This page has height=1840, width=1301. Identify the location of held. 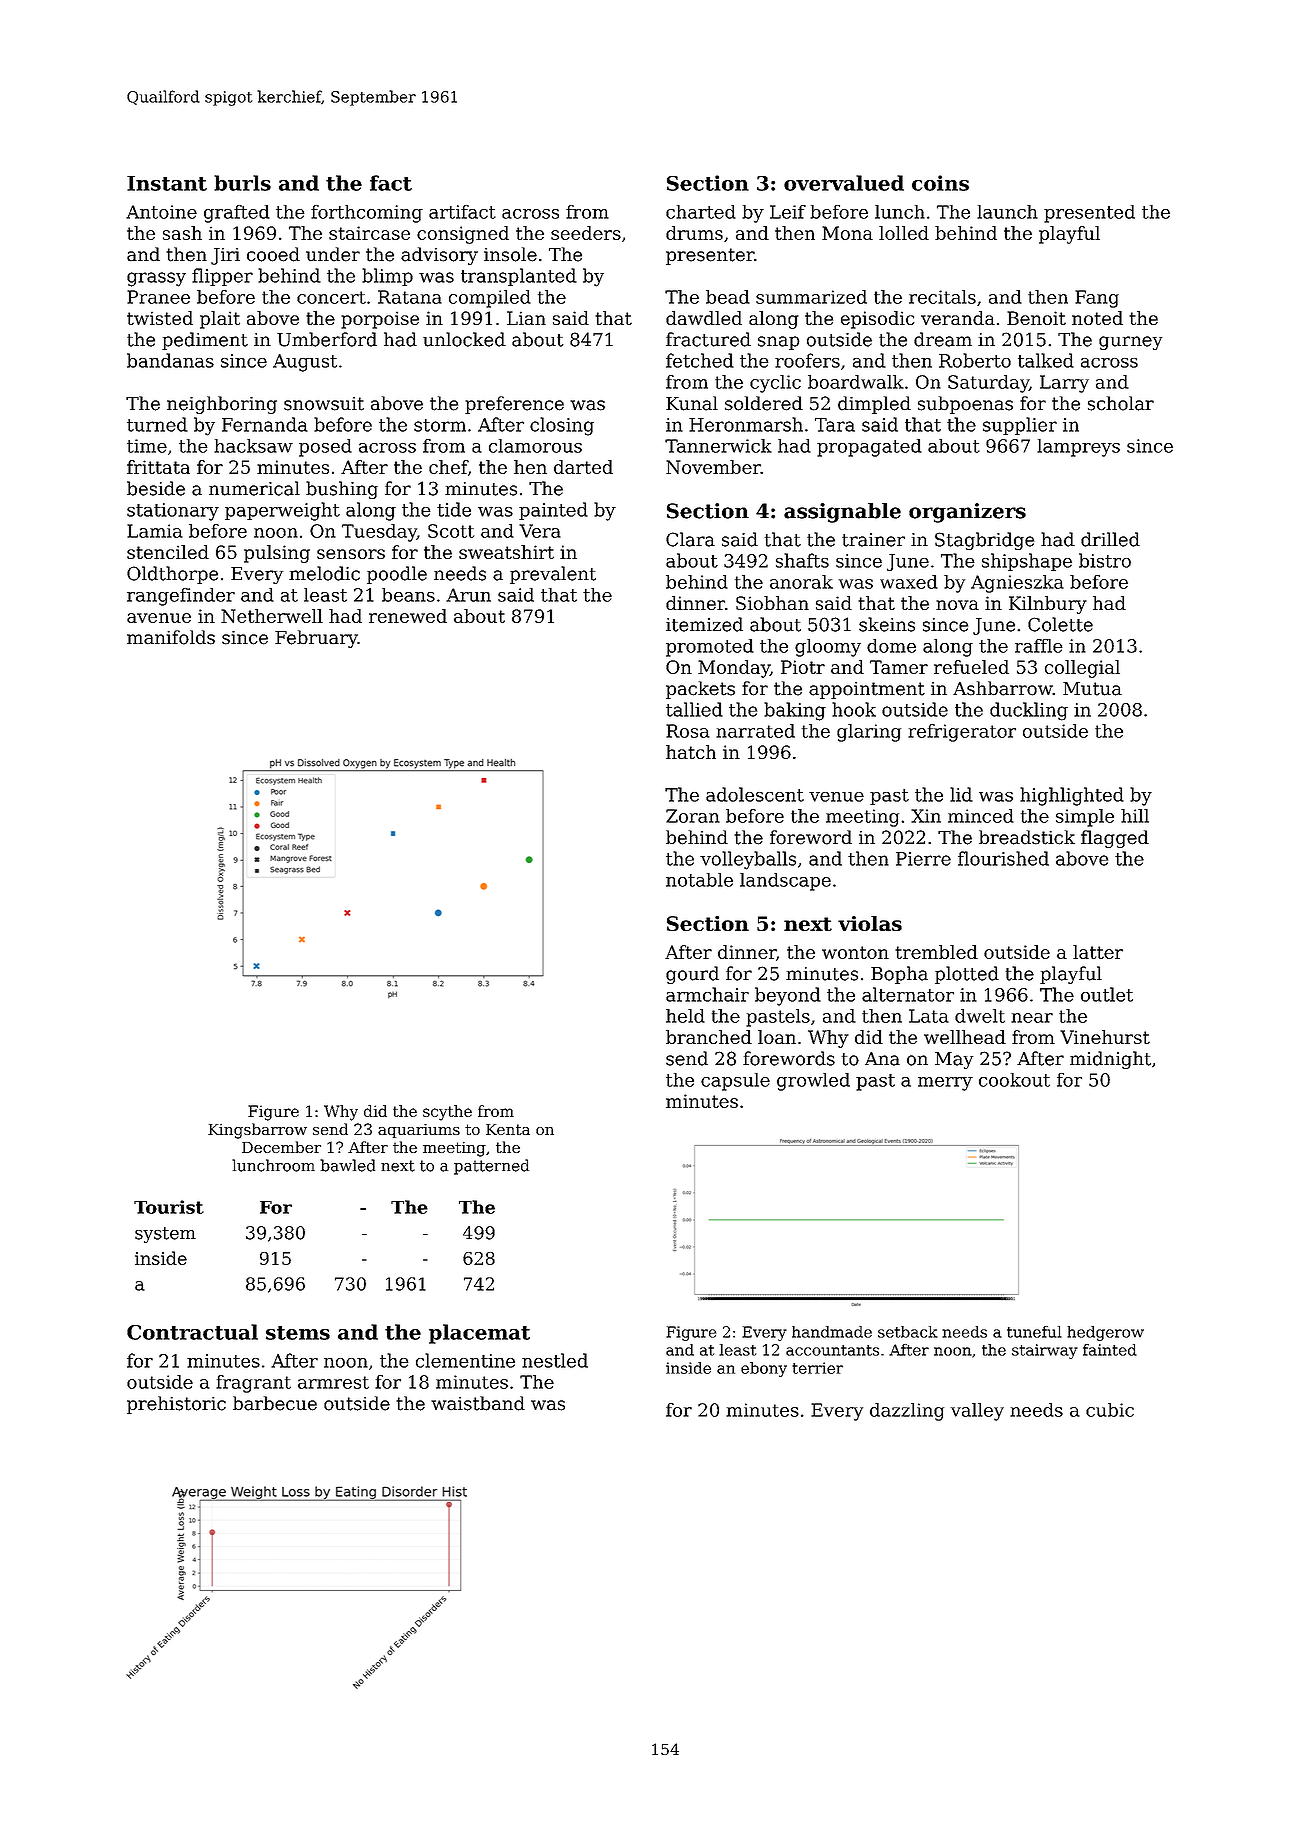
(685, 1016).
